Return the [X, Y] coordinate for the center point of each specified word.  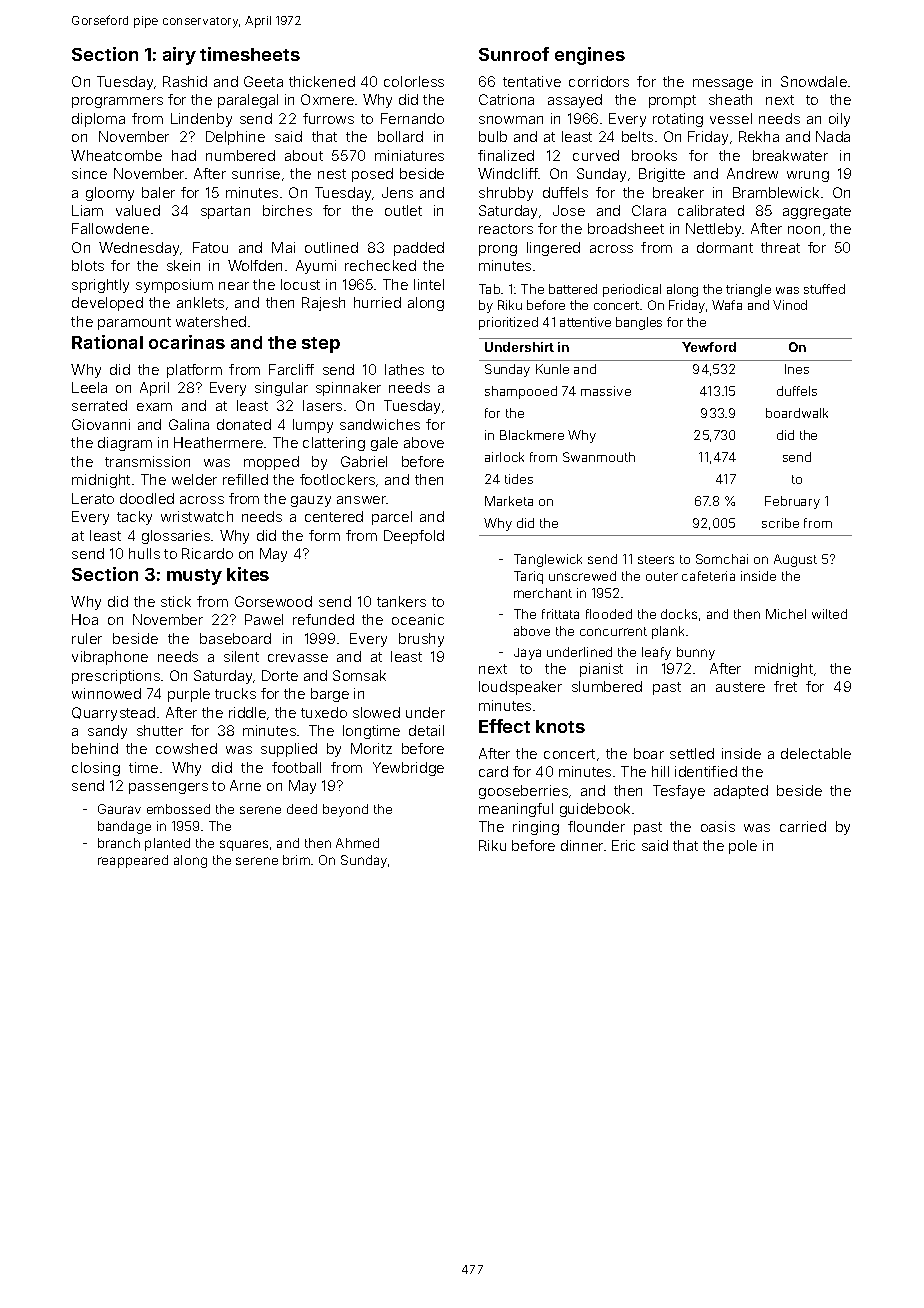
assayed [575, 101]
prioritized [508, 323]
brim [296, 860]
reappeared [133, 861]
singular [281, 389]
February [792, 502]
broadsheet [626, 228]
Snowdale [814, 81]
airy [179, 56]
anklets [200, 302]
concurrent [613, 631]
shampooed [521, 392]
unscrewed [582, 576]
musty [194, 577]
